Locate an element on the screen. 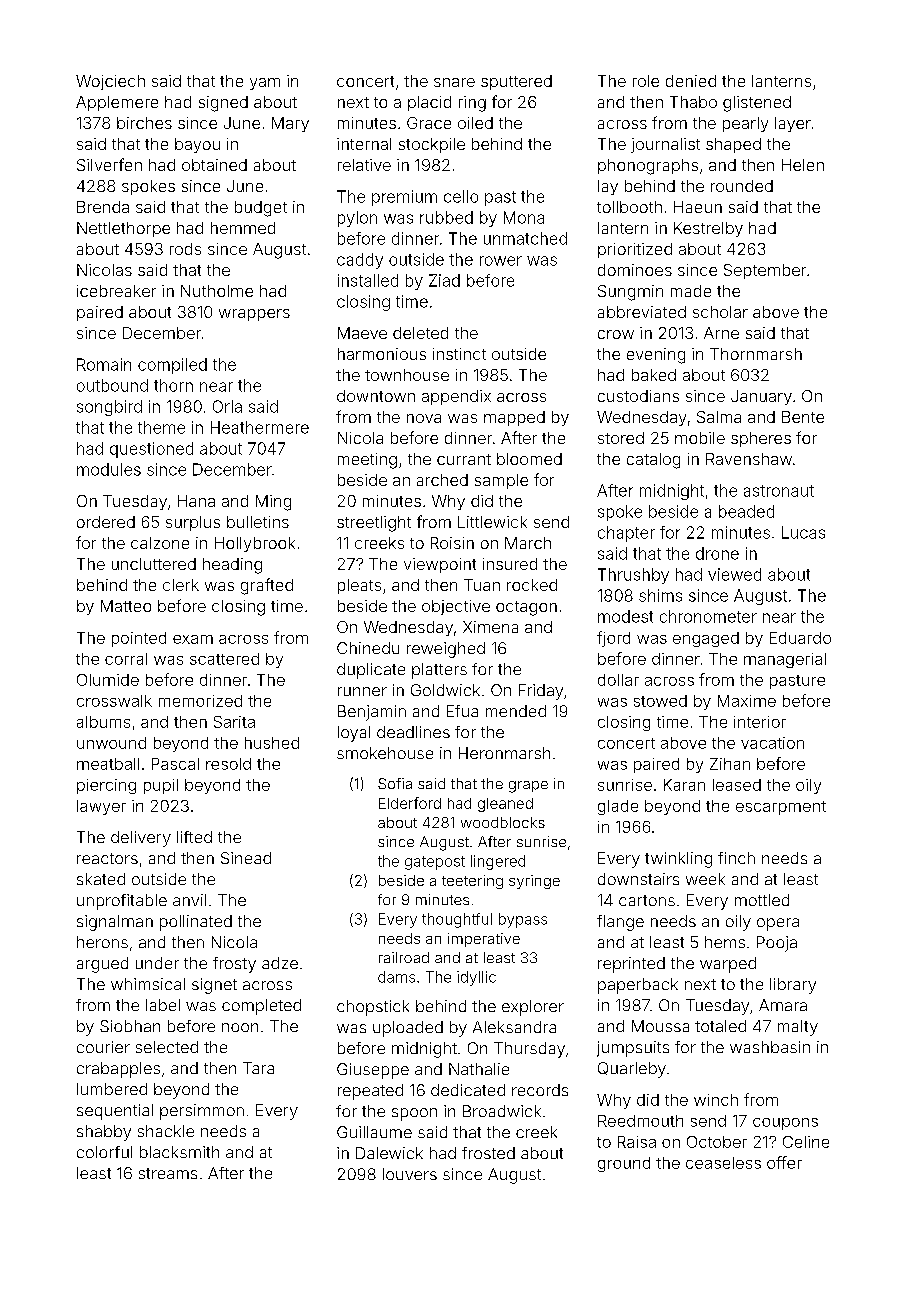  drone is located at coordinates (717, 553).
